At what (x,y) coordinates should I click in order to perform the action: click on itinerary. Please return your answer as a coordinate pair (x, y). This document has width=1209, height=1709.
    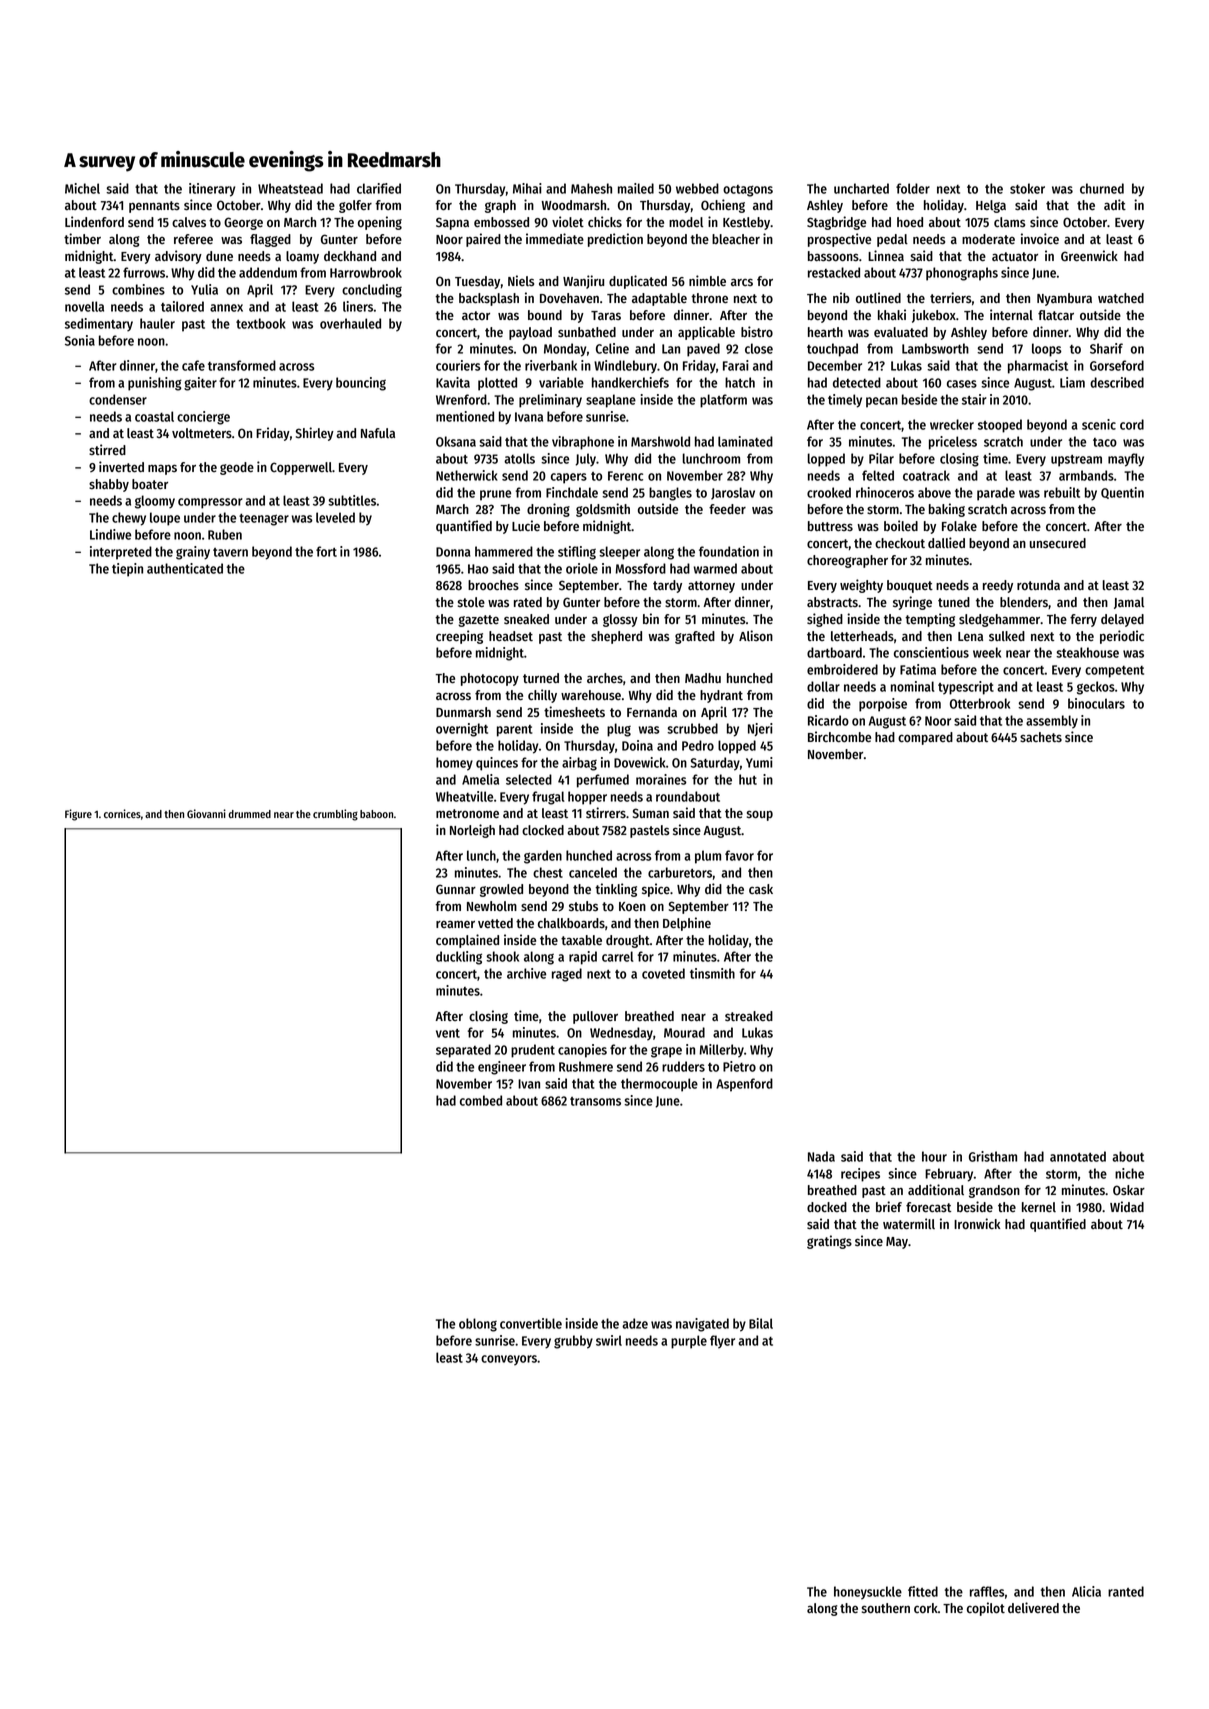
    Looking at the image, I should click on (212, 190).
